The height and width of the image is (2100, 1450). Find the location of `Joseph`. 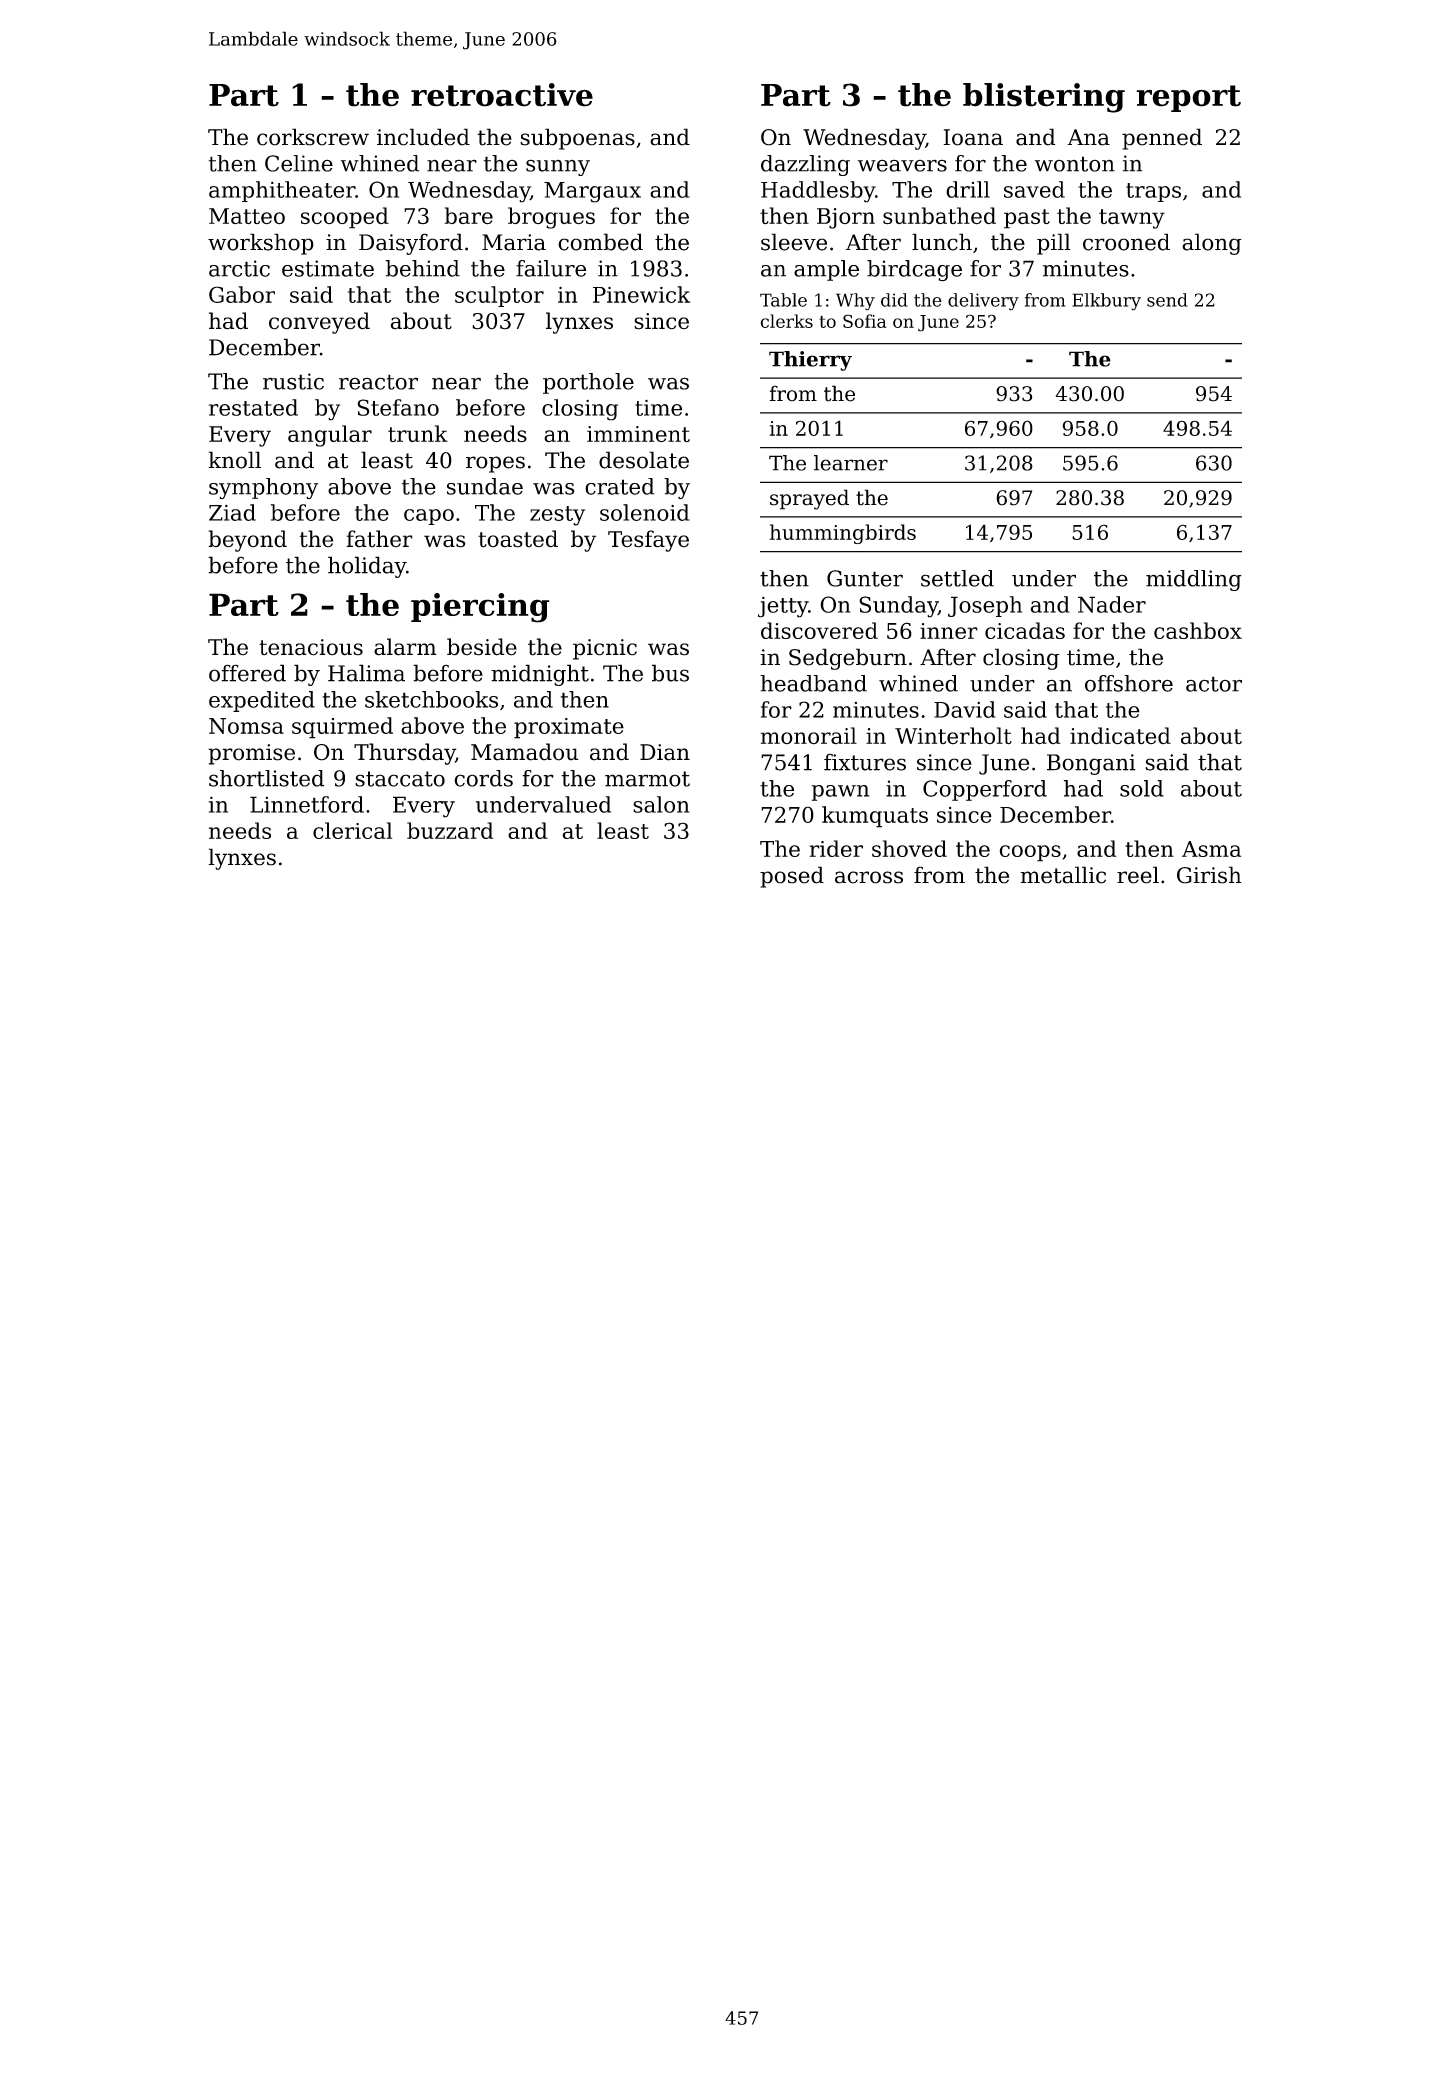

Joseph is located at coordinates (985, 606).
